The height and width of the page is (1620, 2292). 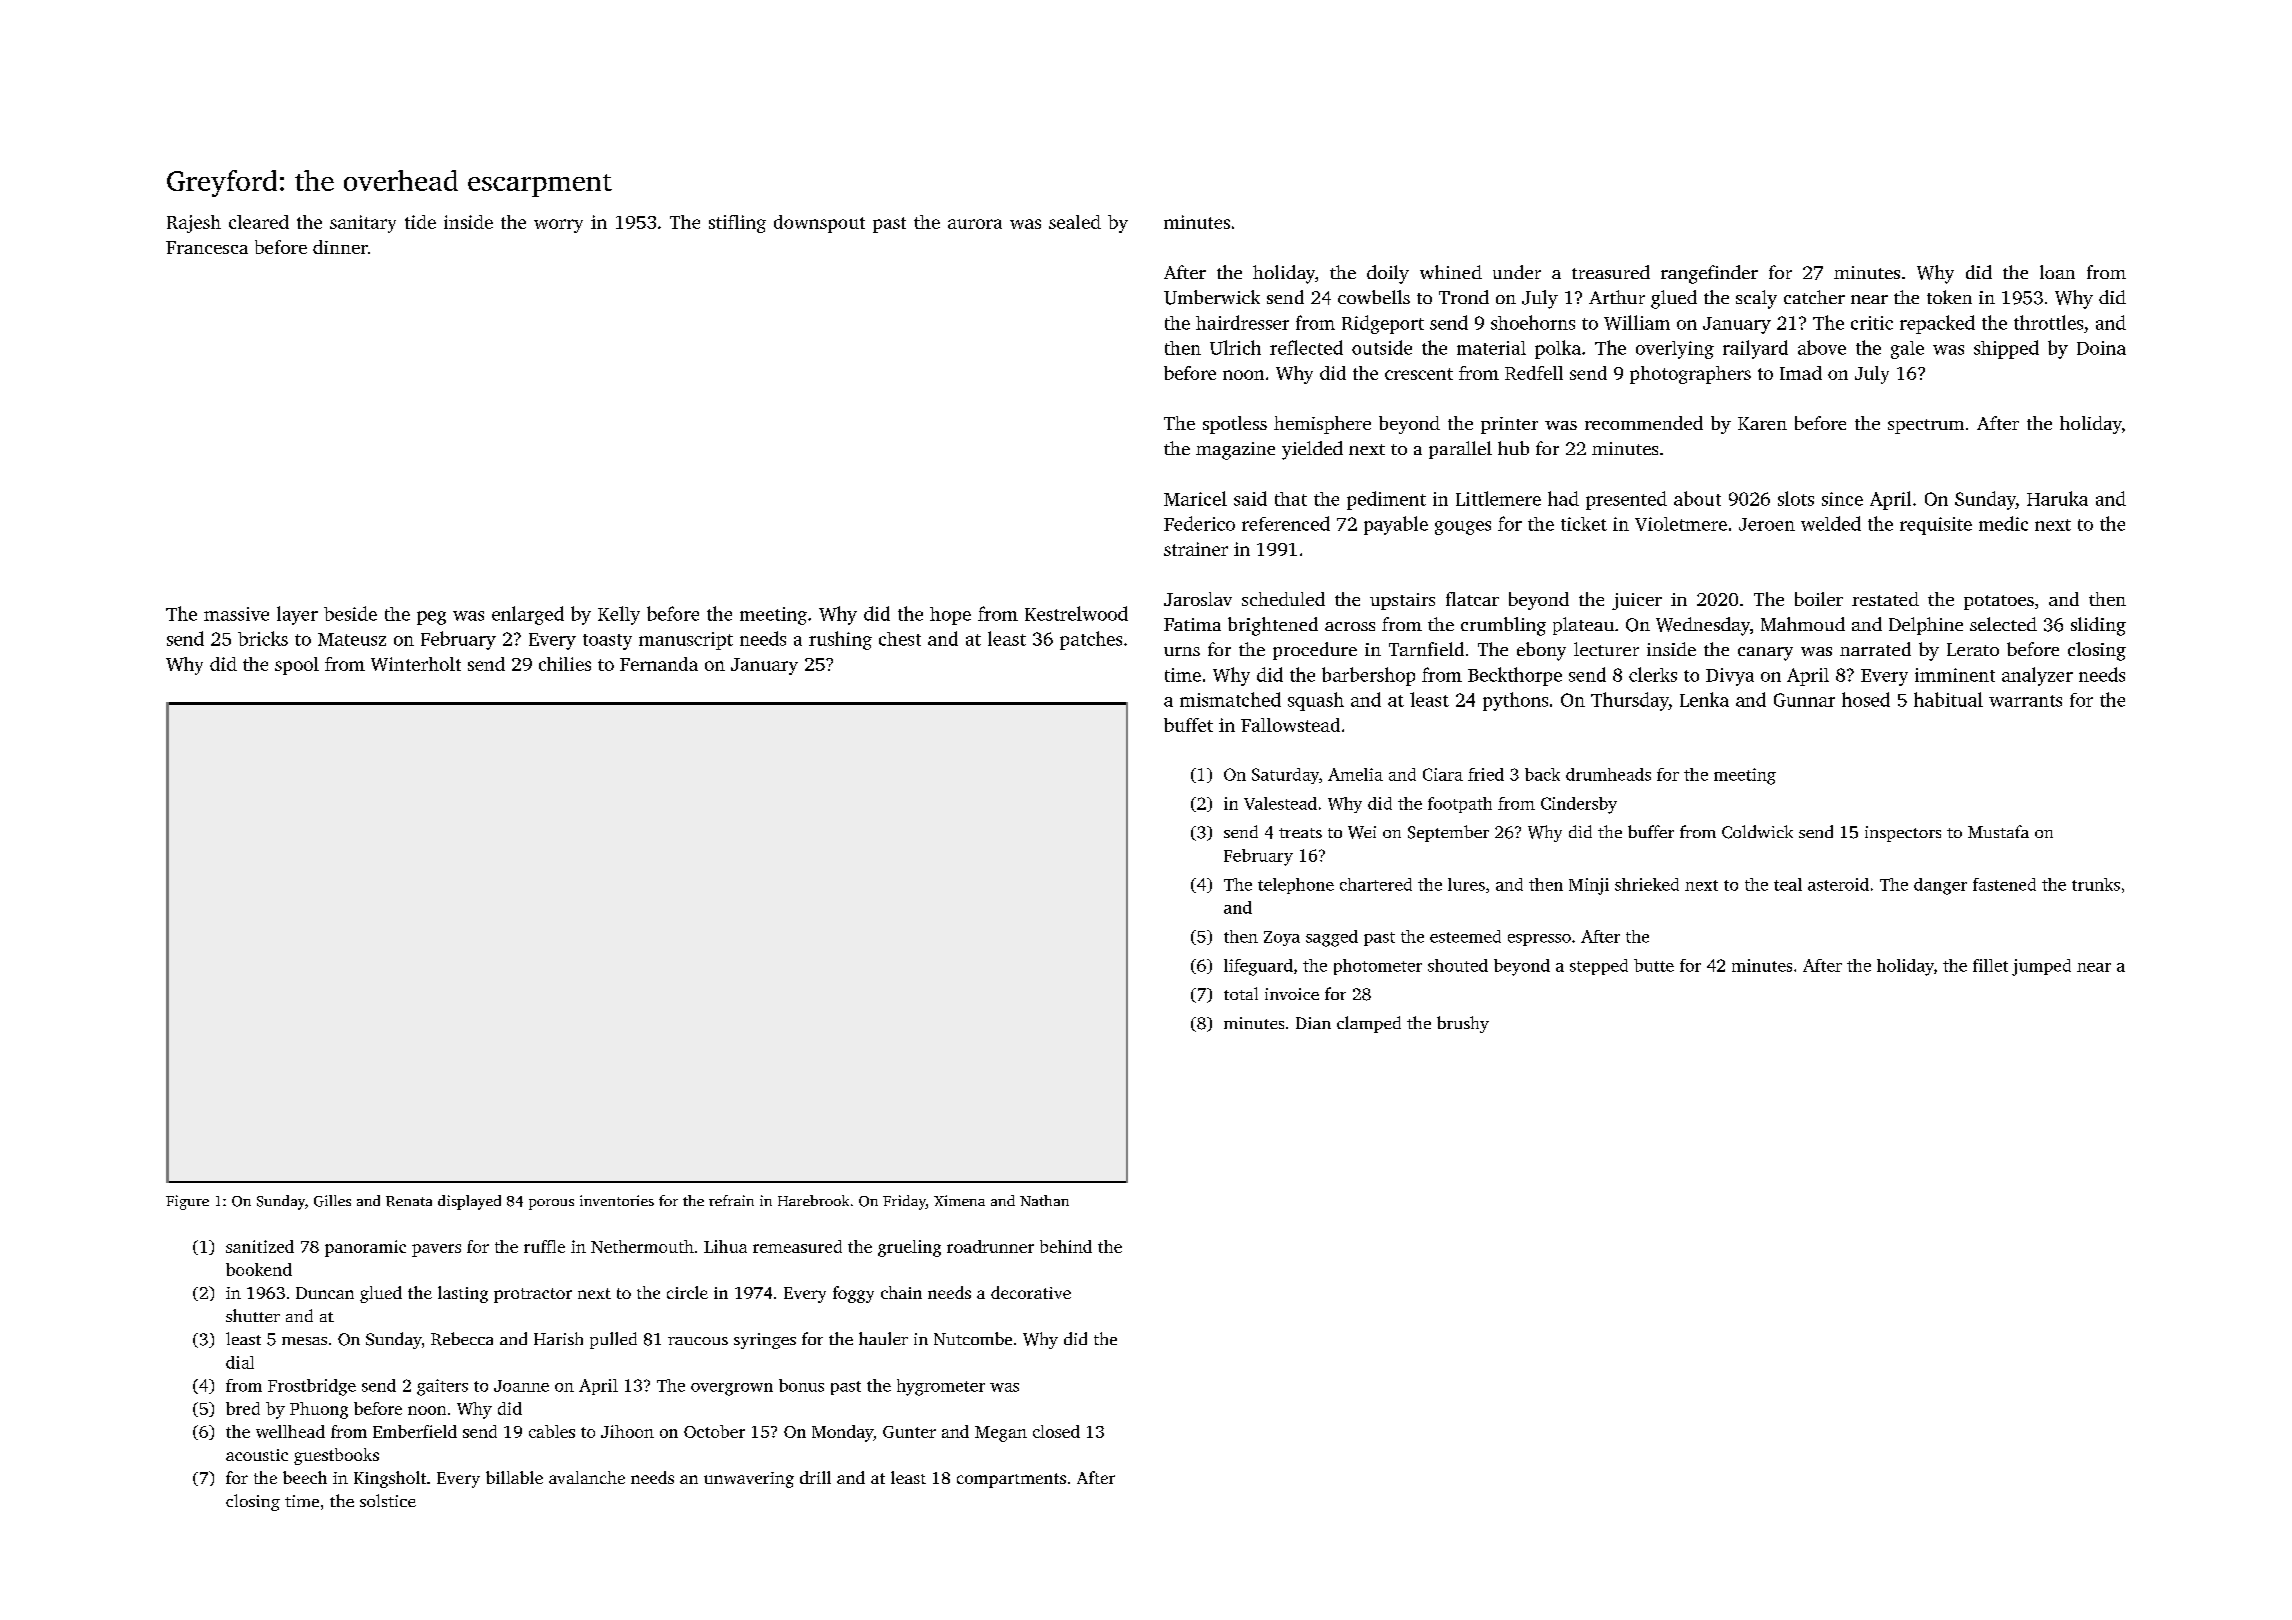 What do you see at coordinates (1188, 725) in the page?
I see `buffet` at bounding box center [1188, 725].
